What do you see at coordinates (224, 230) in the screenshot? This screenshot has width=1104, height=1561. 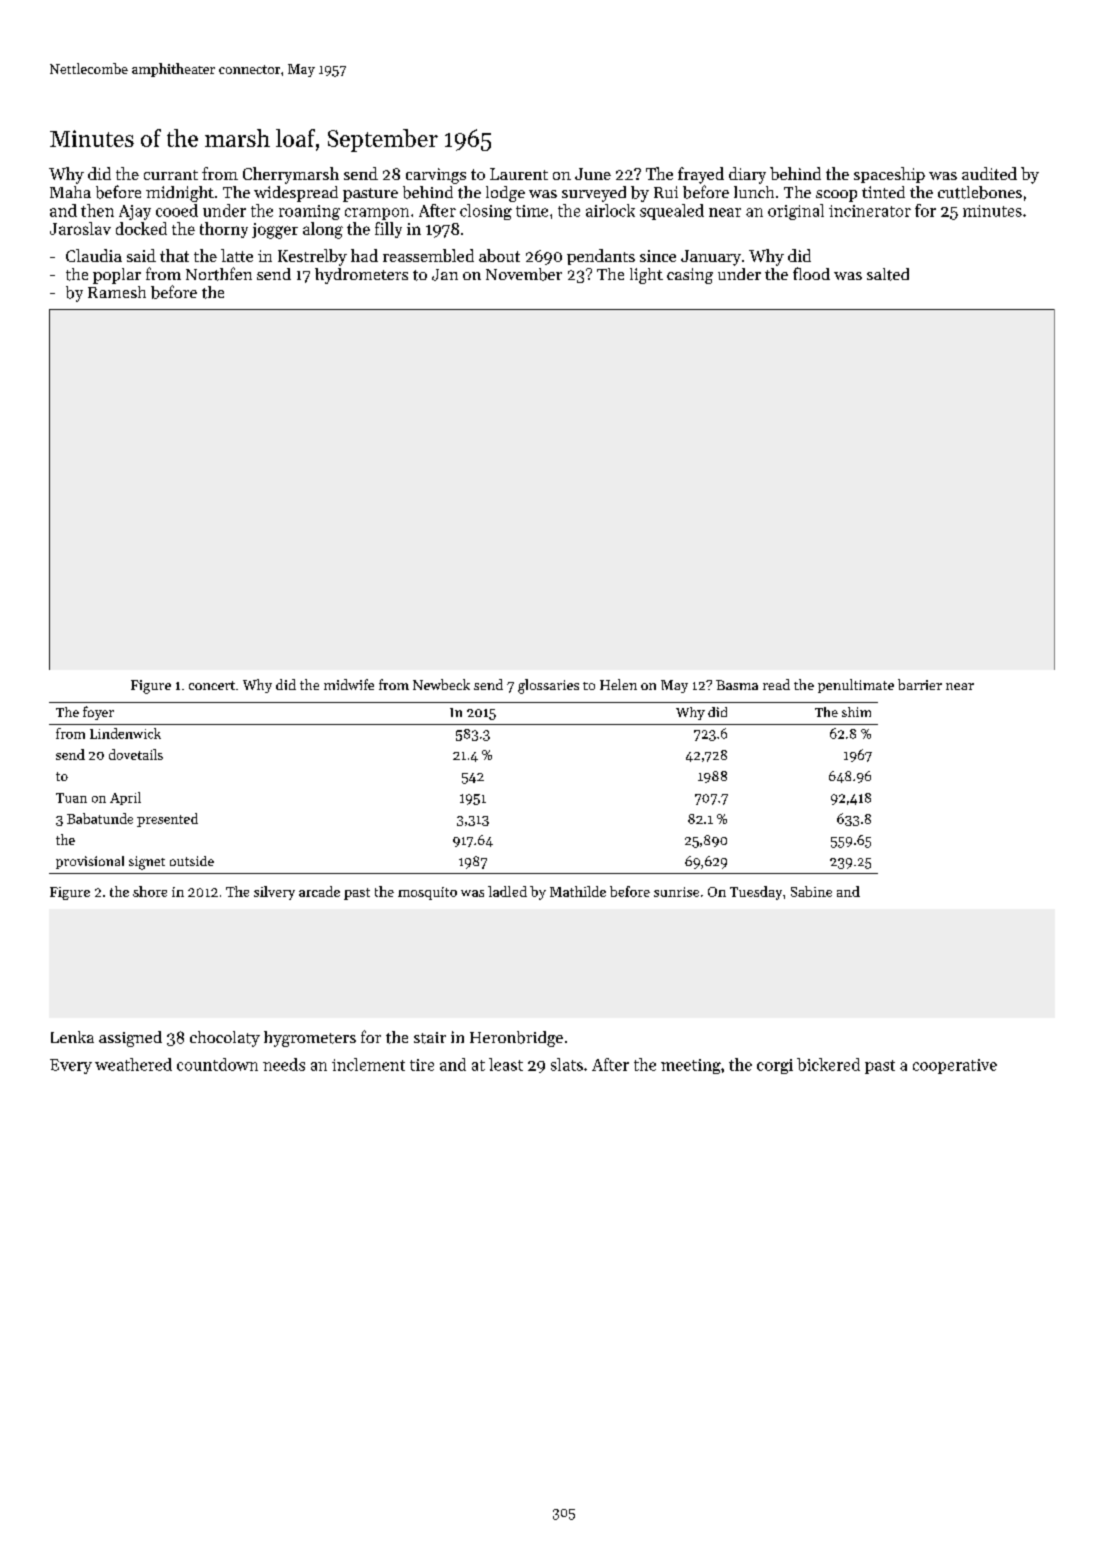 I see `thorny` at bounding box center [224, 230].
